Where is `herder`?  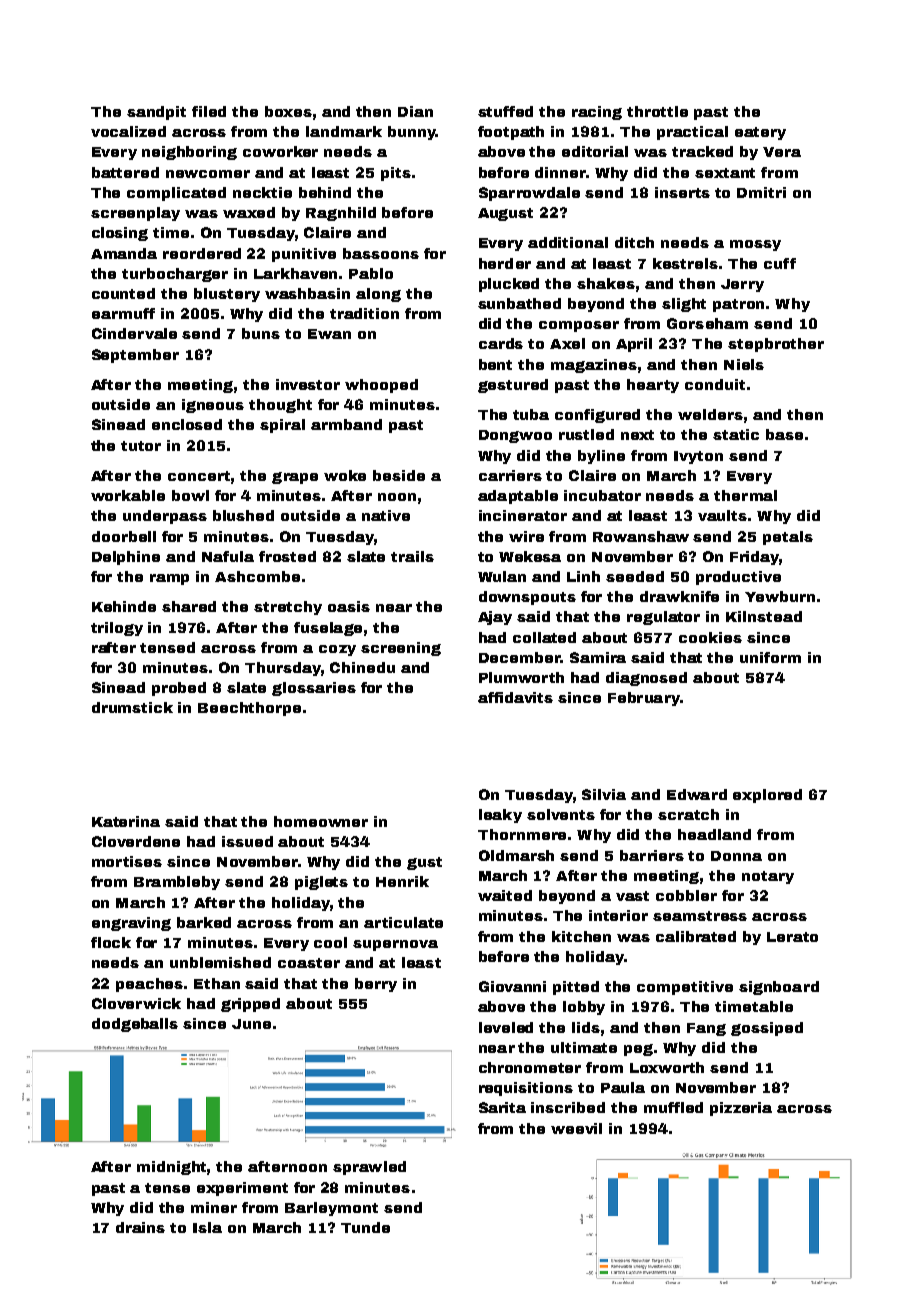 herder is located at coordinates (505, 263).
